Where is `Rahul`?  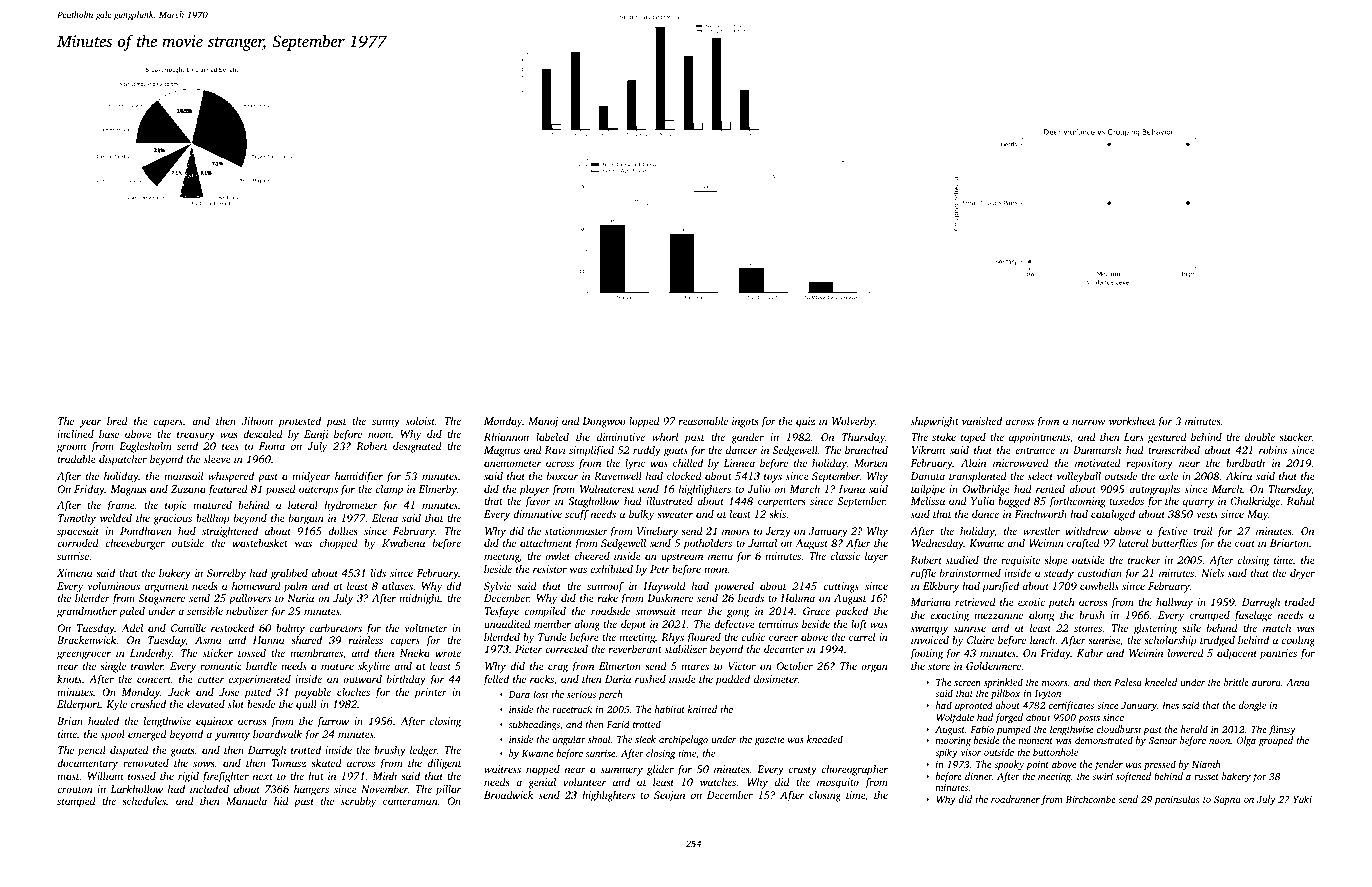
Rahul is located at coordinates (1300, 501).
